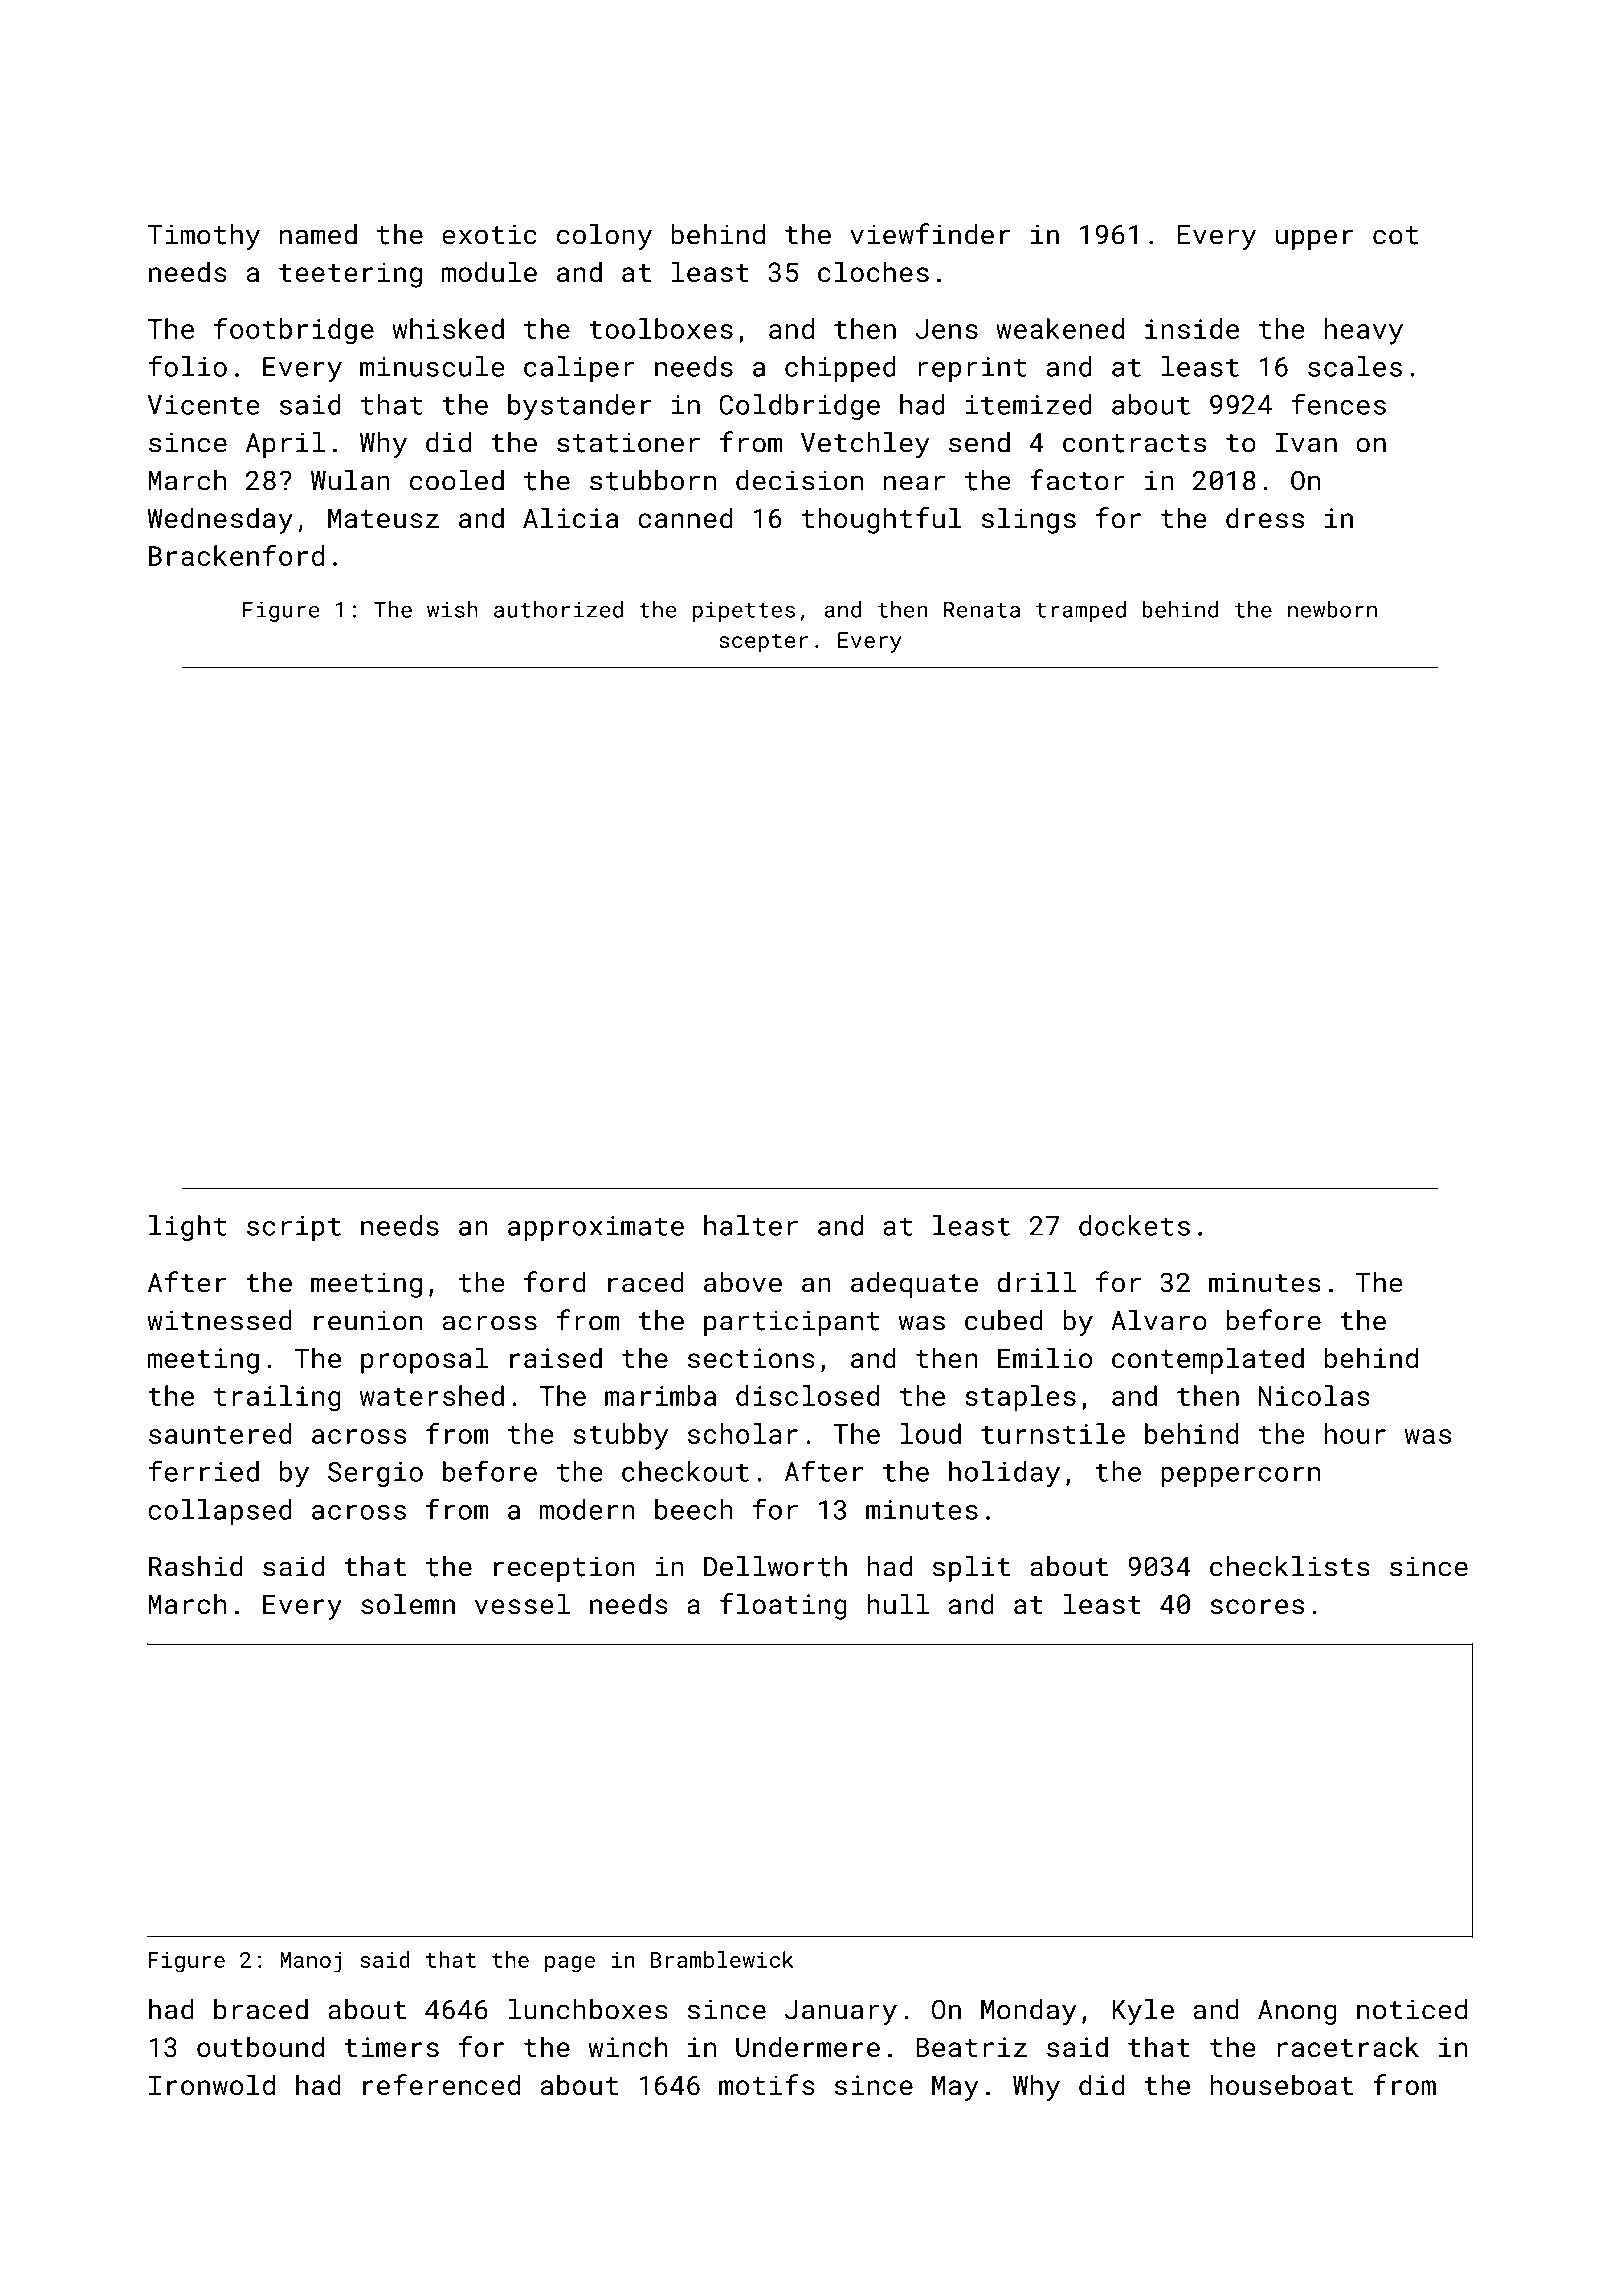 This screenshot has width=1620, height=2292. What do you see at coordinates (1332, 609) in the screenshot?
I see `newborn` at bounding box center [1332, 609].
